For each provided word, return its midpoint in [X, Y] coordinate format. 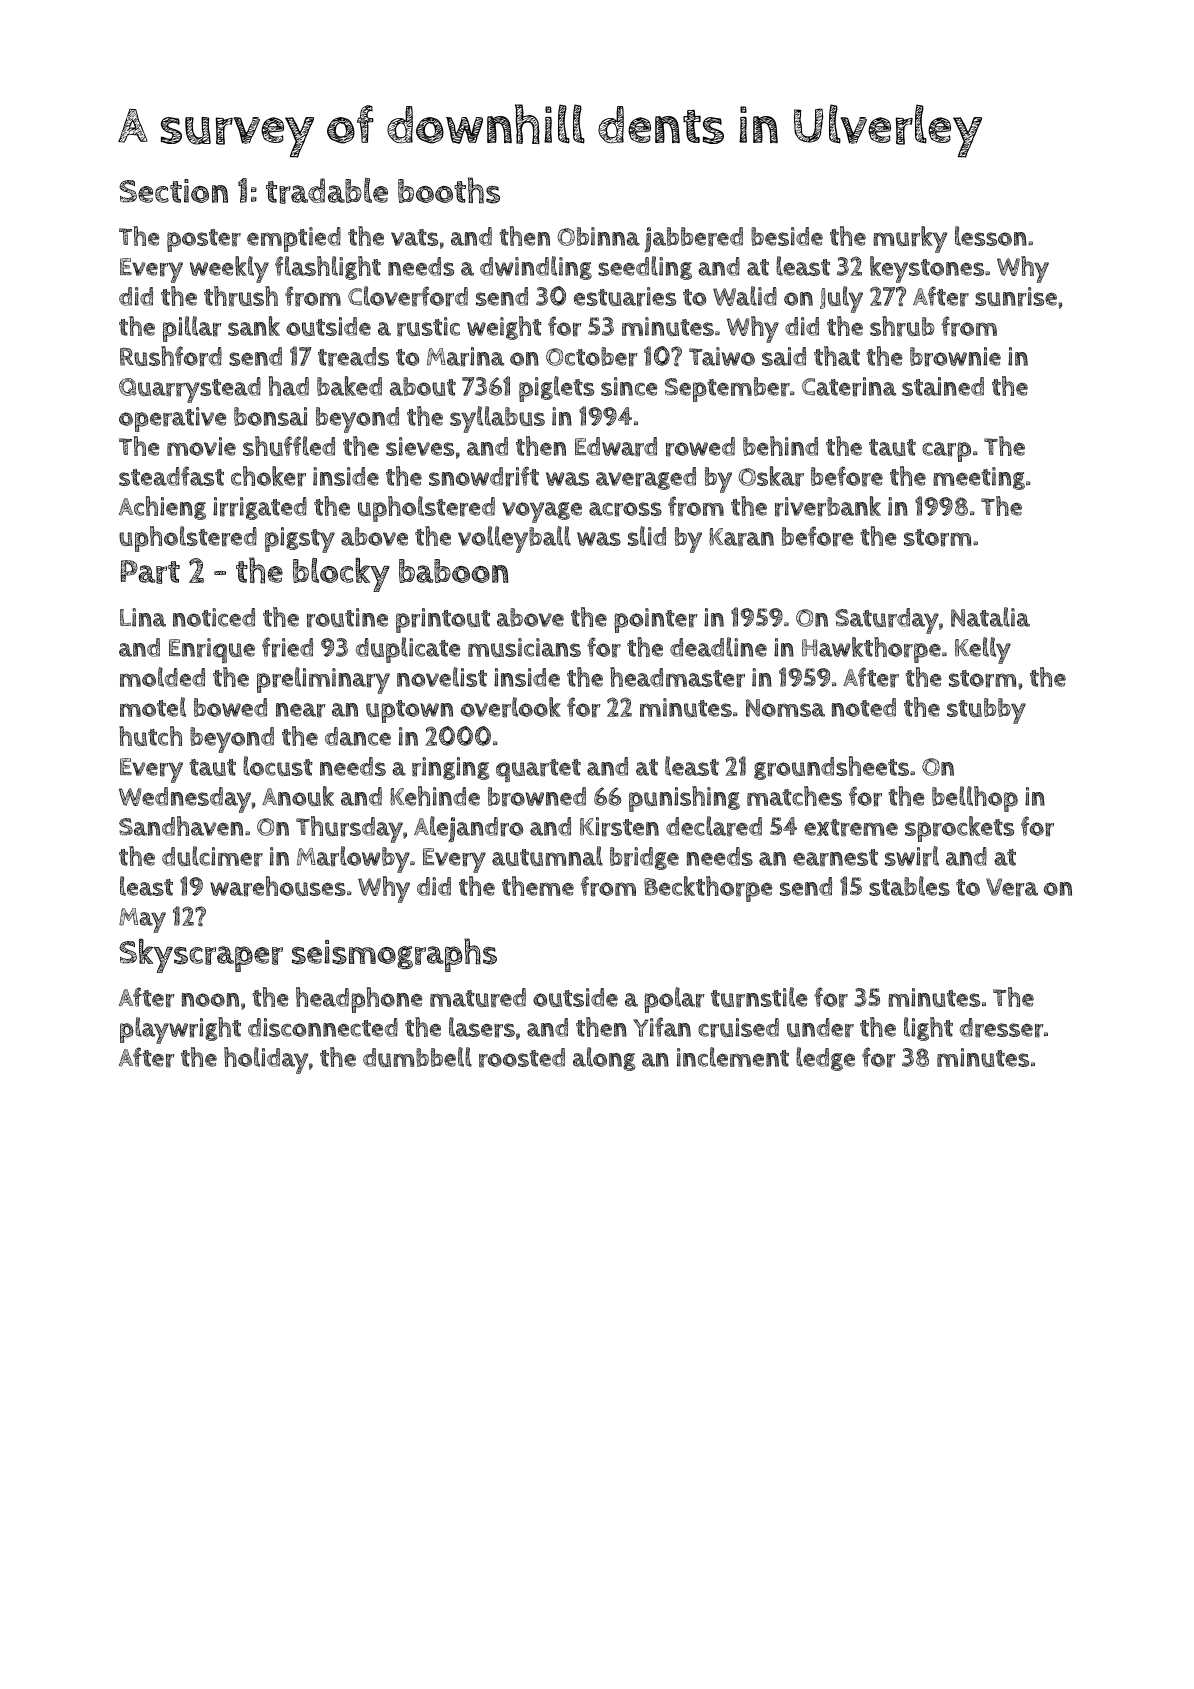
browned [537, 797]
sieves [420, 446]
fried [287, 647]
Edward [616, 447]
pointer [656, 620]
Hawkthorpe [871, 650]
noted [864, 707]
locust [278, 766]
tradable [327, 191]
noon [210, 1000]
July [841, 299]
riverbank [828, 506]
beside [787, 236]
